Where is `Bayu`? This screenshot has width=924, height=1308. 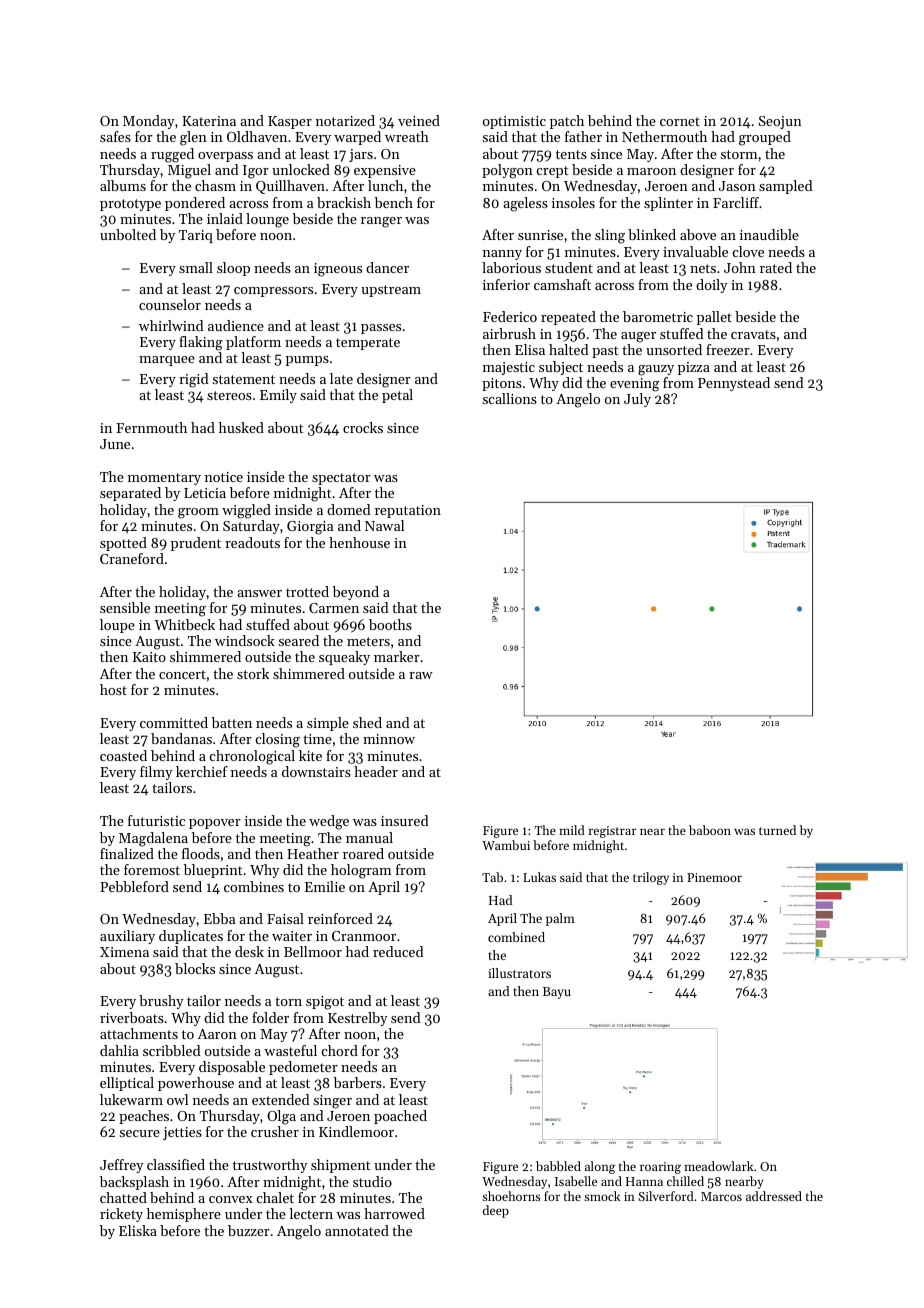 Bayu is located at coordinates (557, 993).
